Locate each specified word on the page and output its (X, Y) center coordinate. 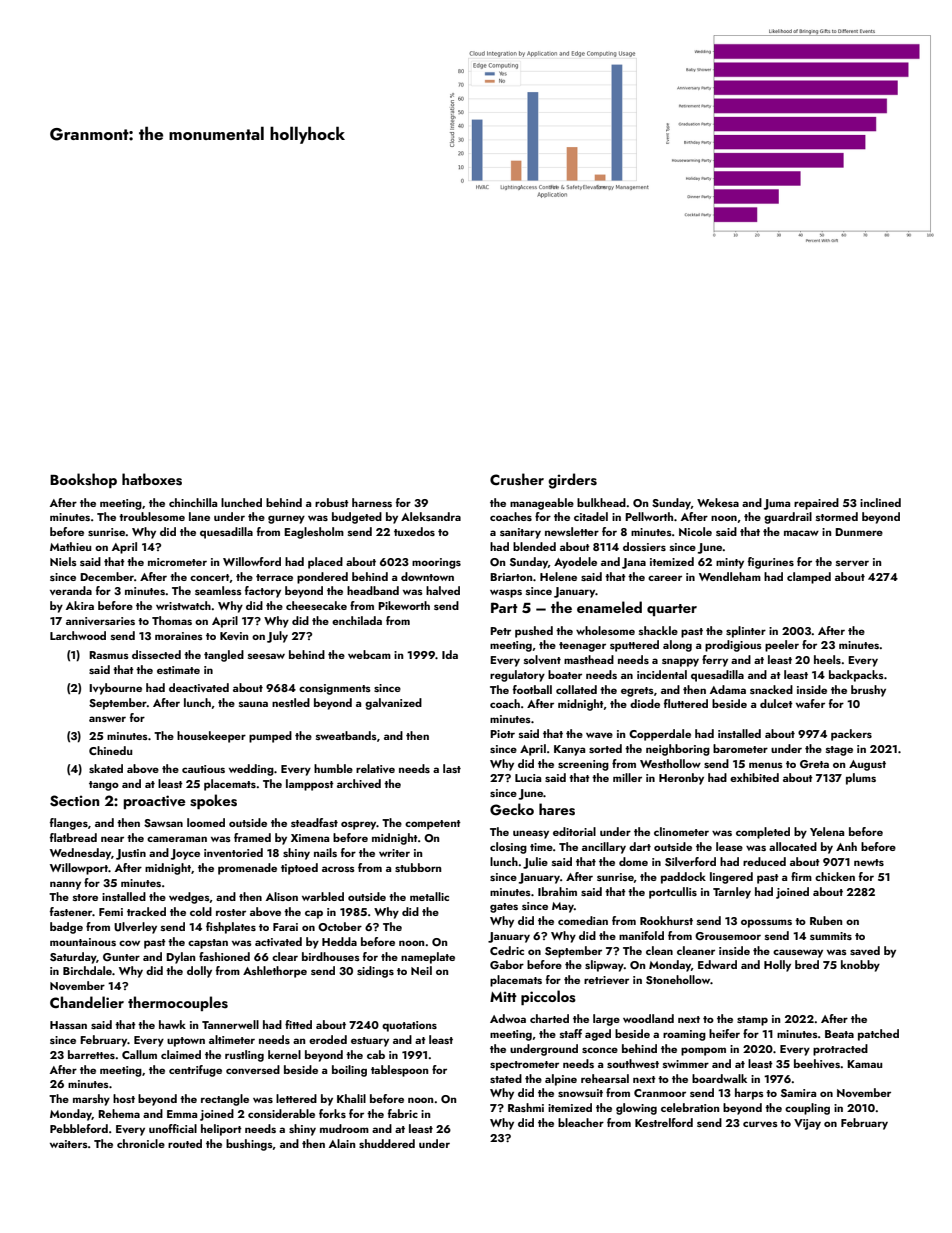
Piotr (502, 734)
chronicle (141, 1143)
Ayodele (575, 563)
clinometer (681, 831)
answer (107, 719)
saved (865, 950)
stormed (837, 516)
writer (394, 853)
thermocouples (178, 1003)
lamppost (310, 785)
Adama (728, 689)
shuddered (387, 1143)
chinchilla (193, 502)
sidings (375, 972)
